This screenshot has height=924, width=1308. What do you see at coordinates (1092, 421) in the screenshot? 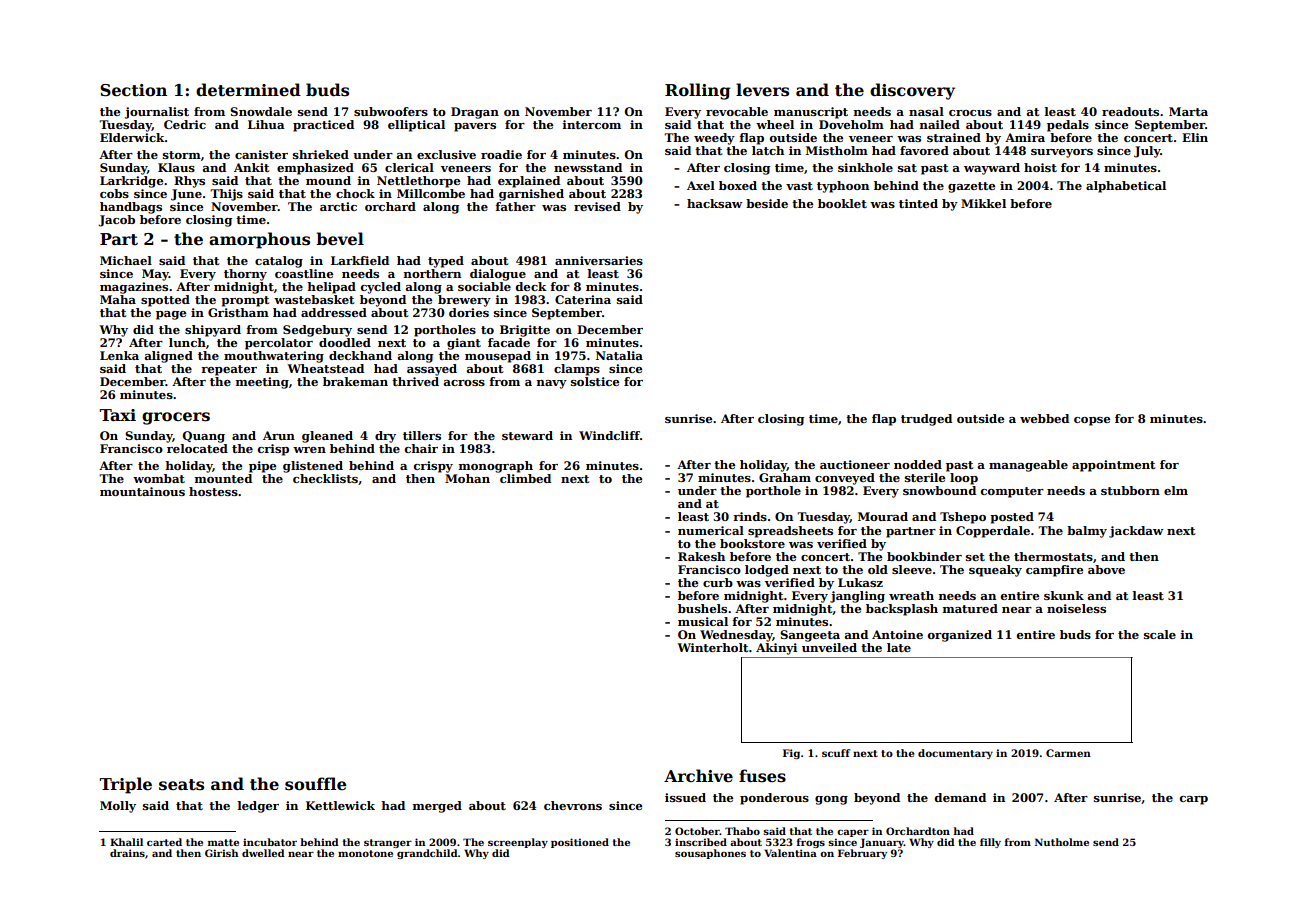
I see `copse` at bounding box center [1092, 421].
